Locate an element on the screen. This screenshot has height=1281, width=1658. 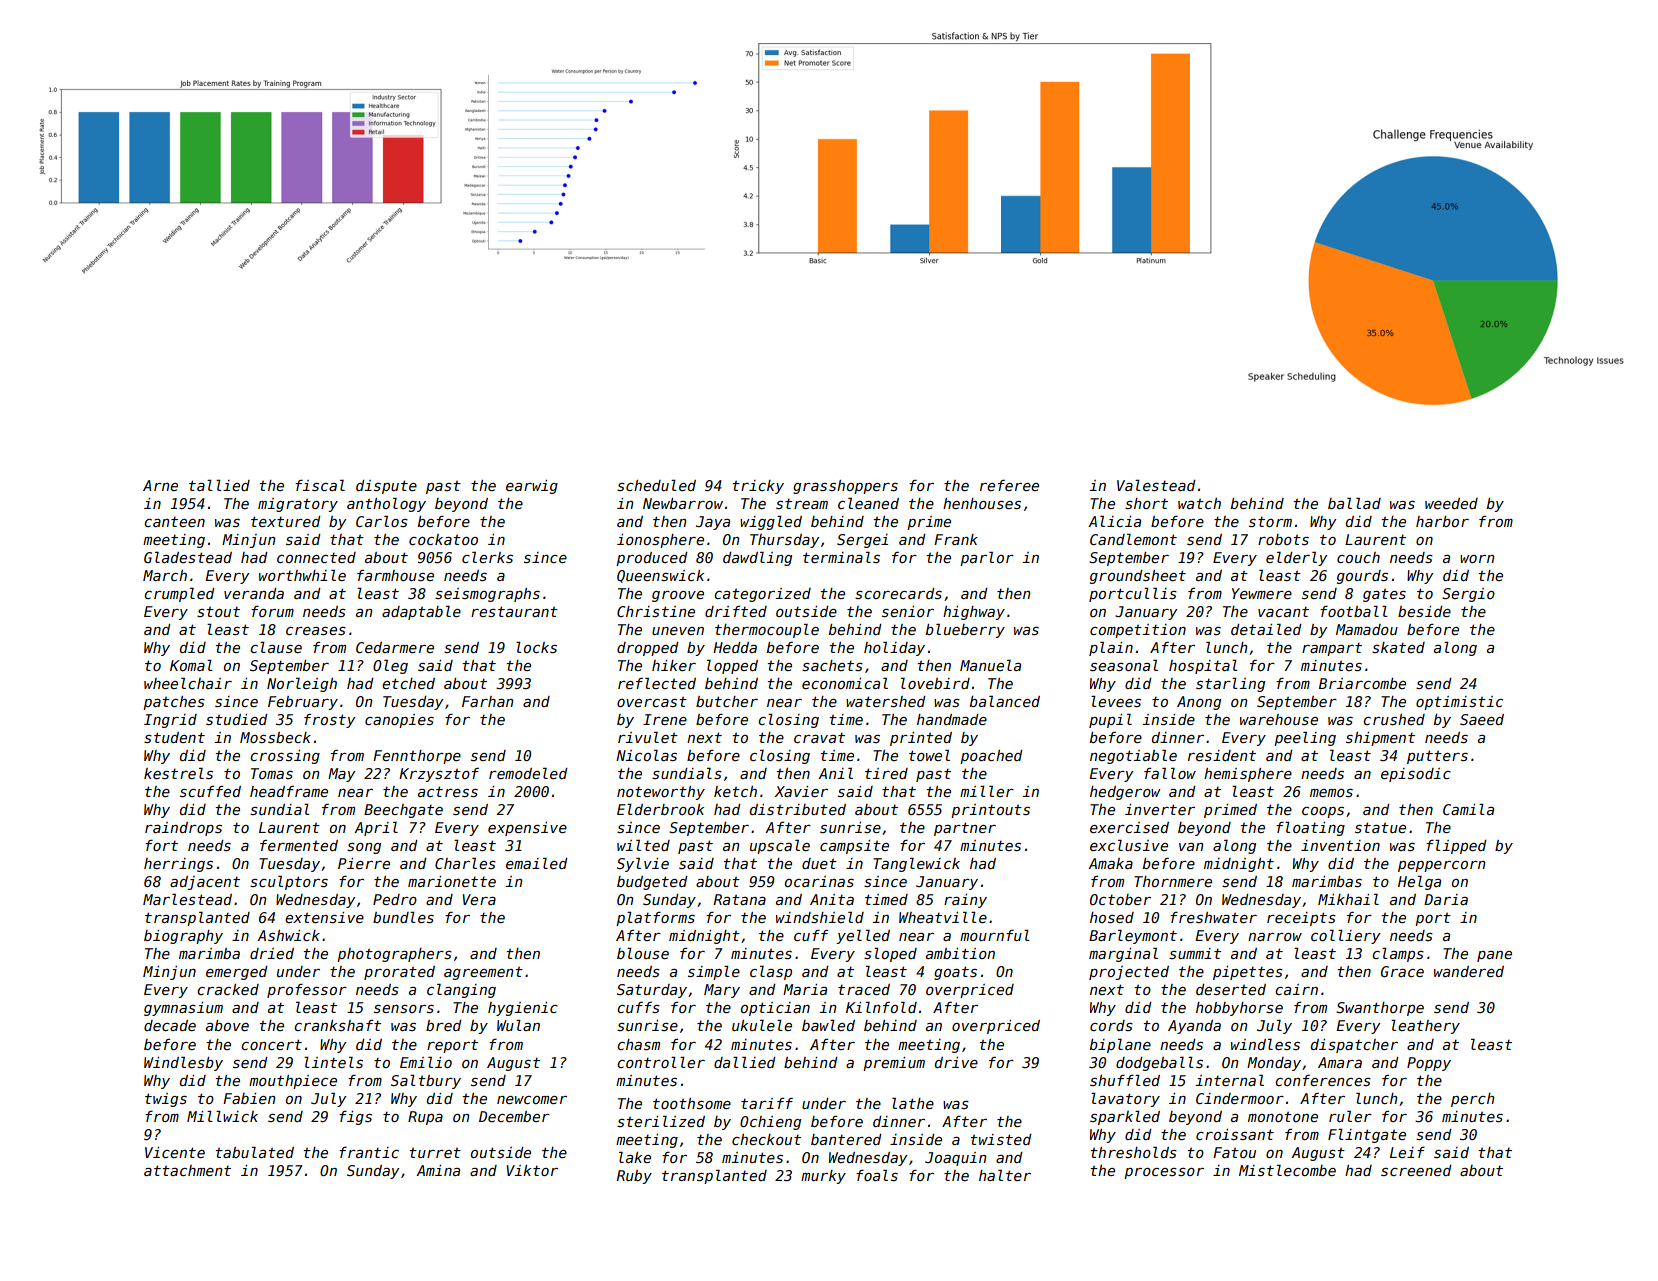
grasshoppers is located at coordinates (845, 487).
